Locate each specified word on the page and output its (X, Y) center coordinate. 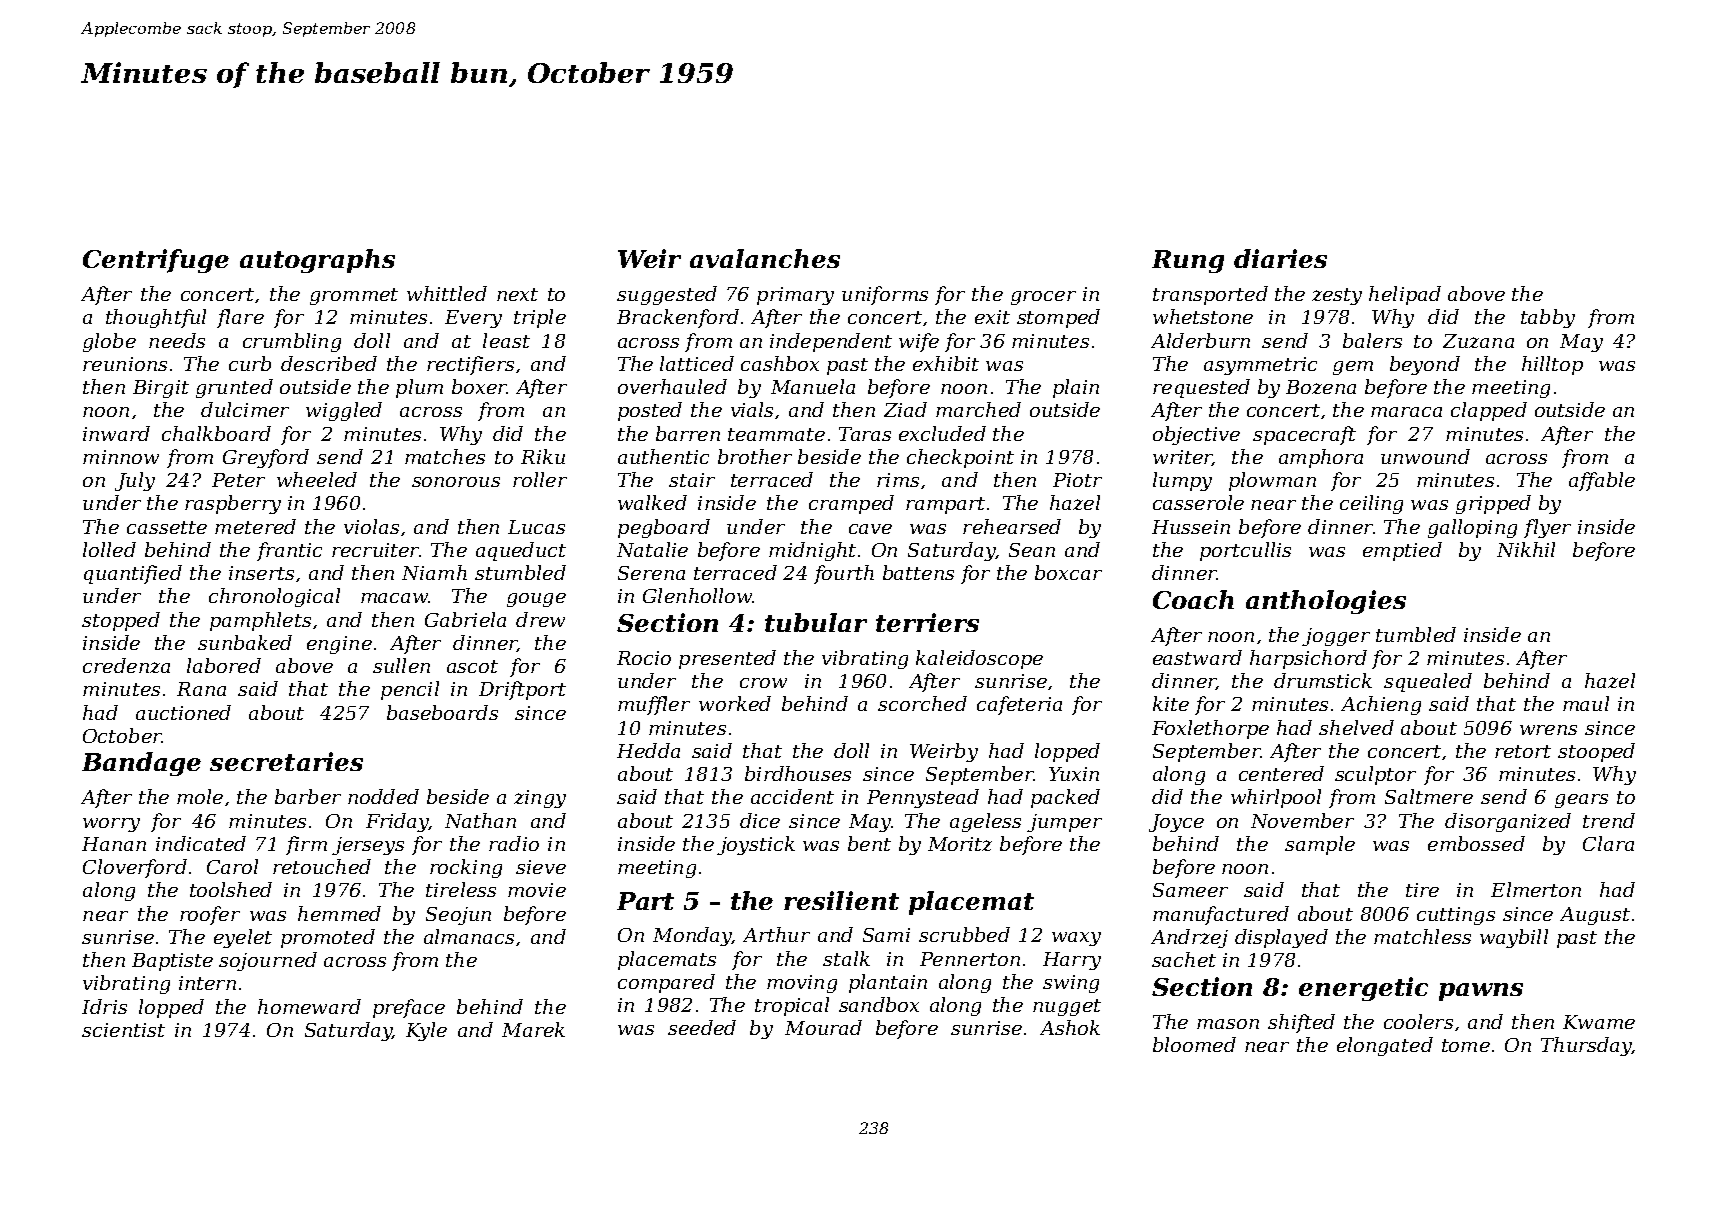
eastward (1197, 657)
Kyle (426, 1031)
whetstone (1203, 316)
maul (1586, 703)
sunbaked (245, 642)
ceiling (1371, 504)
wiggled (344, 411)
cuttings (1456, 916)
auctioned (183, 712)
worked (735, 703)
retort (1523, 751)
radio (514, 843)
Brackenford (678, 318)
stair (692, 480)
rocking (466, 868)
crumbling (292, 342)
